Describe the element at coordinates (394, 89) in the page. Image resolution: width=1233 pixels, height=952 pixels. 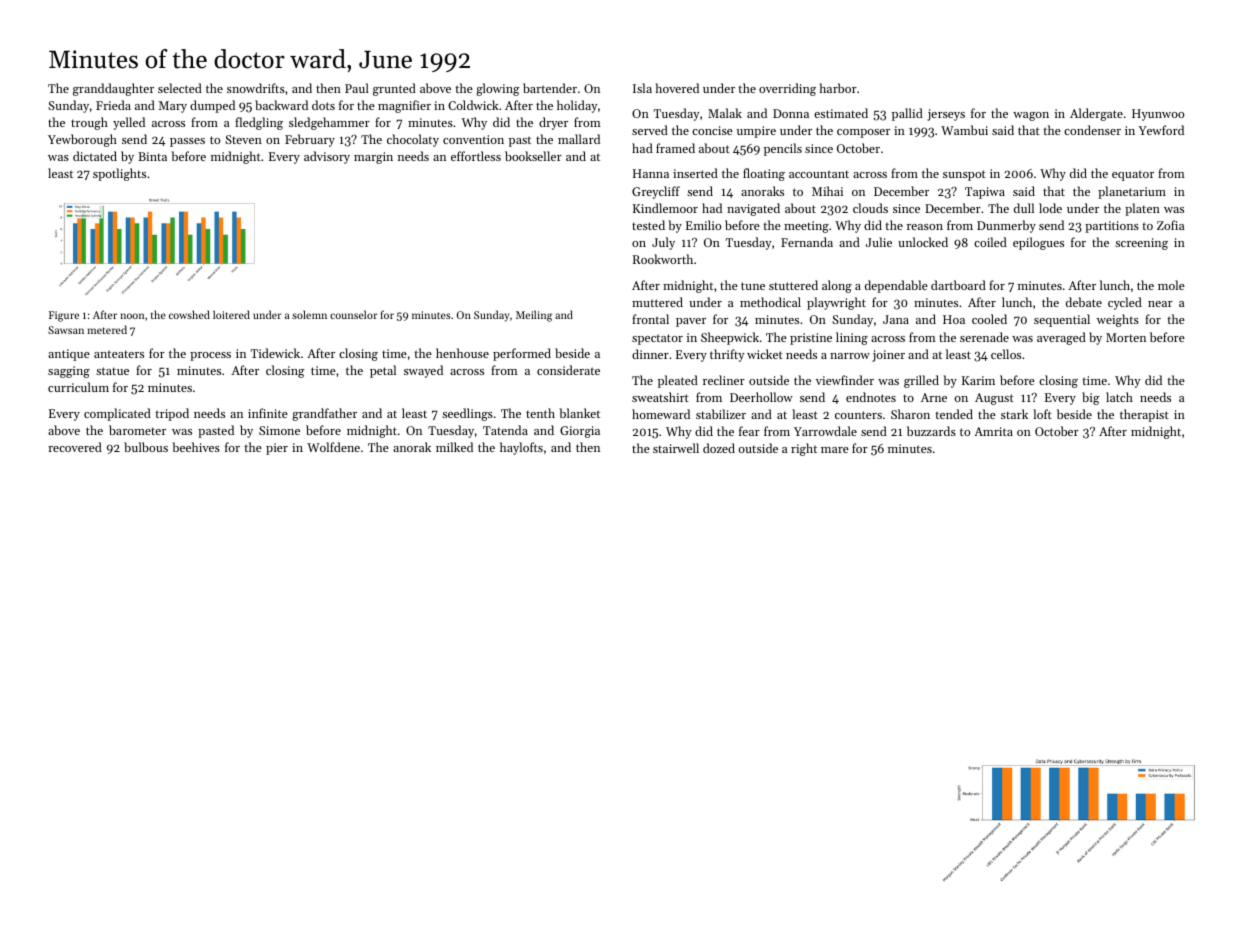
I see `grunted` at that location.
